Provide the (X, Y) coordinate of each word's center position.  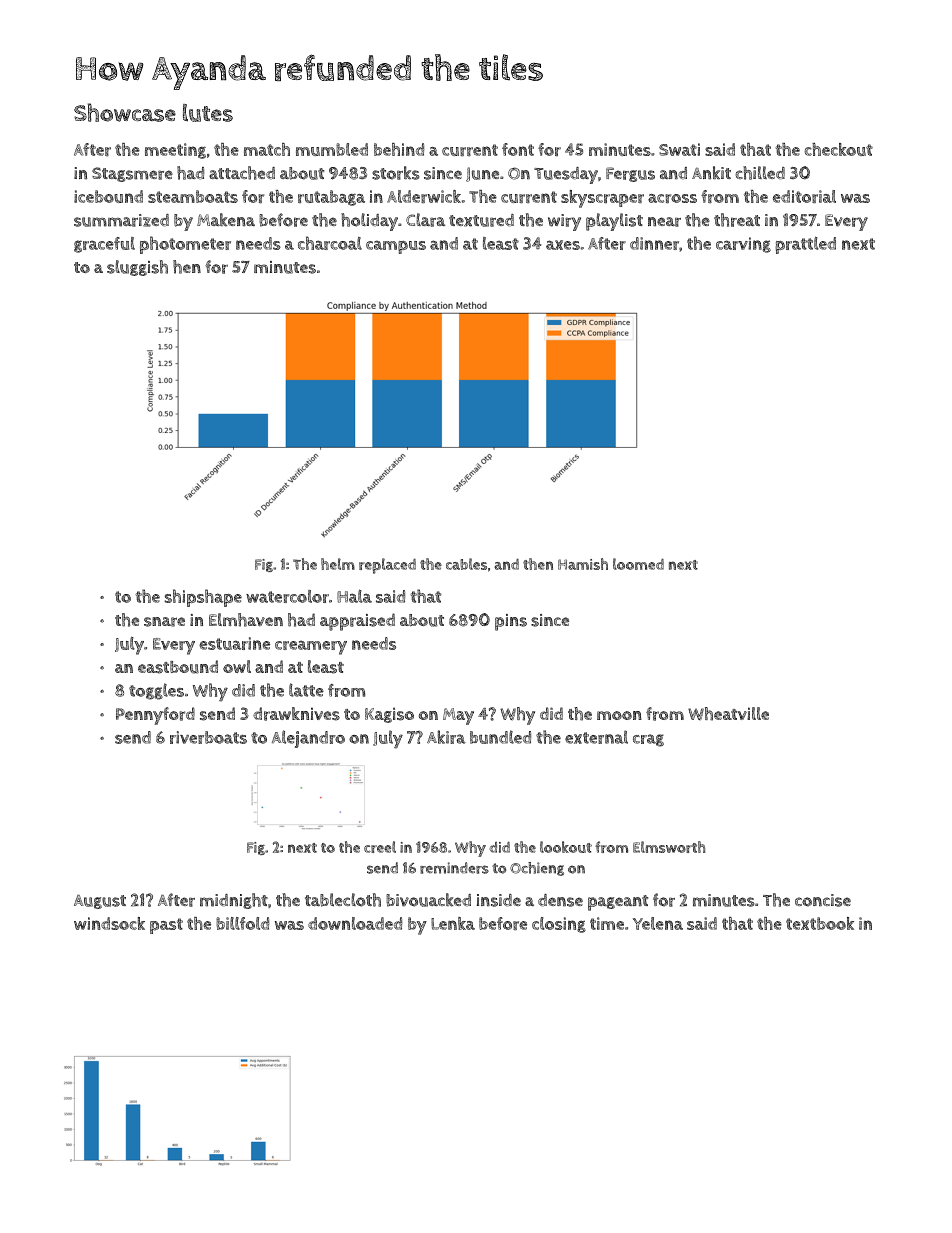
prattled (805, 245)
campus (396, 247)
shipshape (203, 598)
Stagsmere (132, 174)
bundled (500, 737)
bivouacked (428, 900)
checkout (838, 149)
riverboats (208, 737)
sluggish (137, 268)
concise (823, 900)
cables (466, 564)
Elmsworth (669, 847)
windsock (109, 923)
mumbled (332, 149)
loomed (638, 564)
